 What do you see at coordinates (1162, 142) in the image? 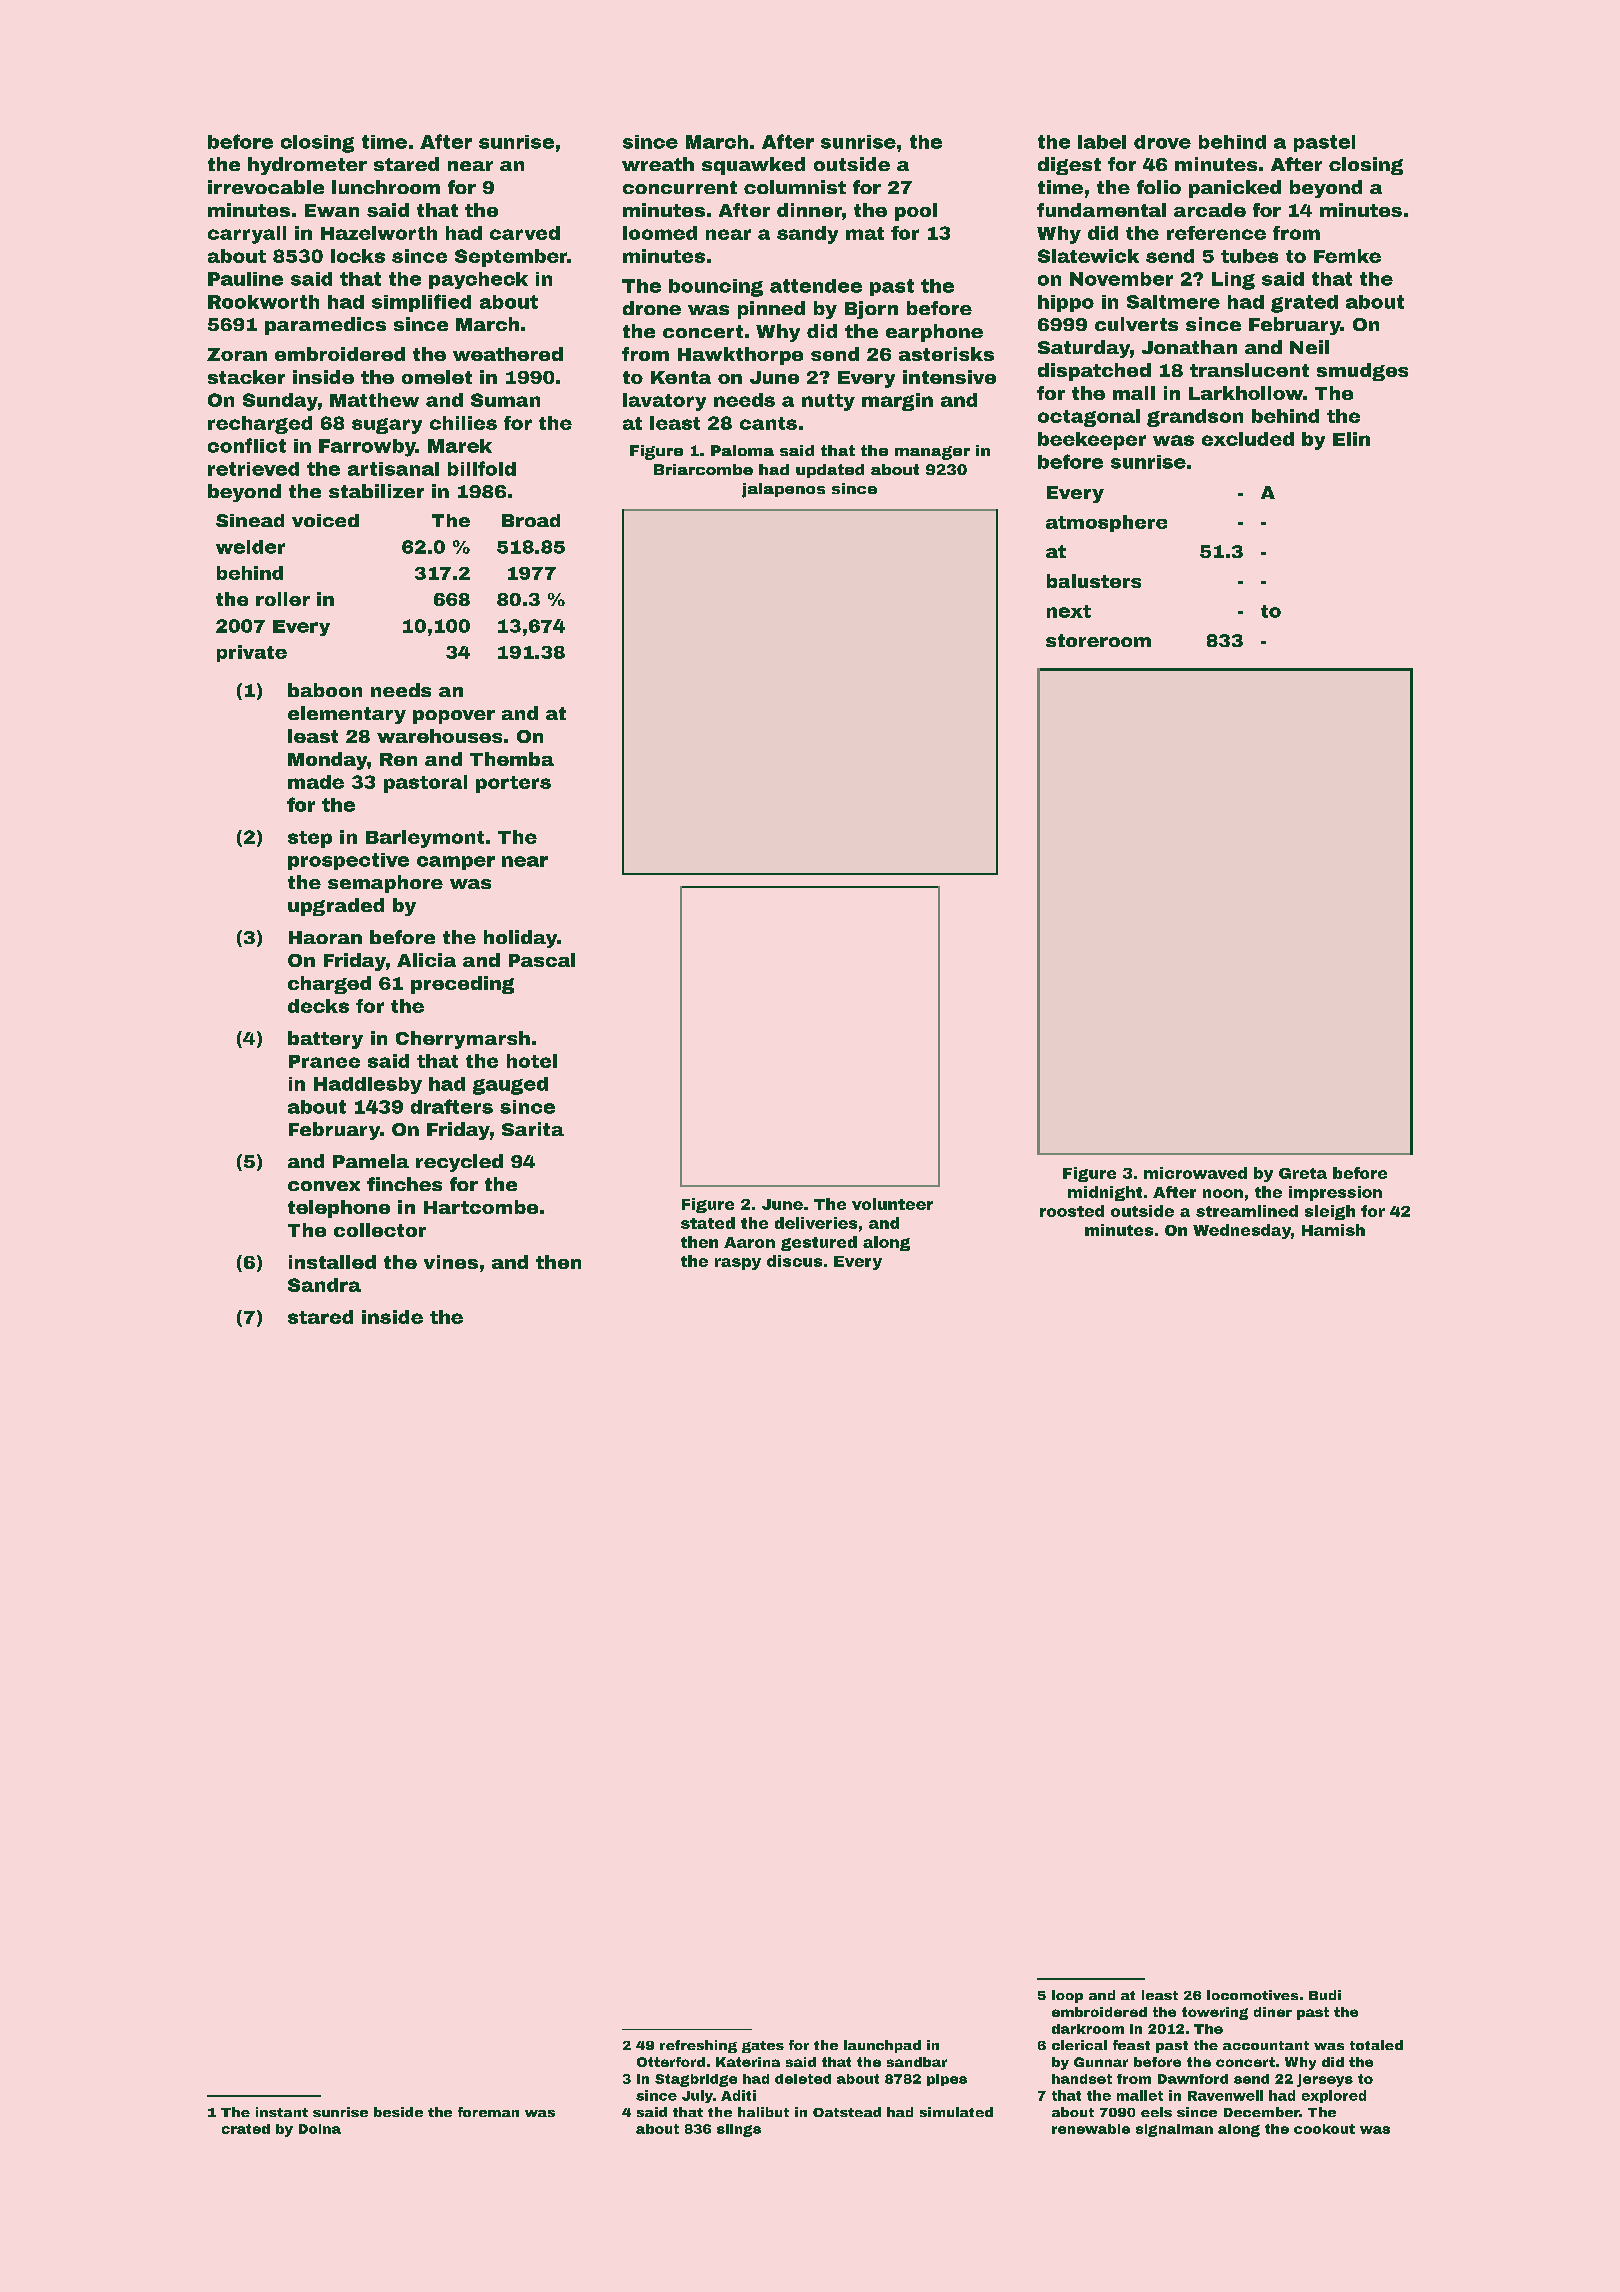
I see `drove` at bounding box center [1162, 142].
